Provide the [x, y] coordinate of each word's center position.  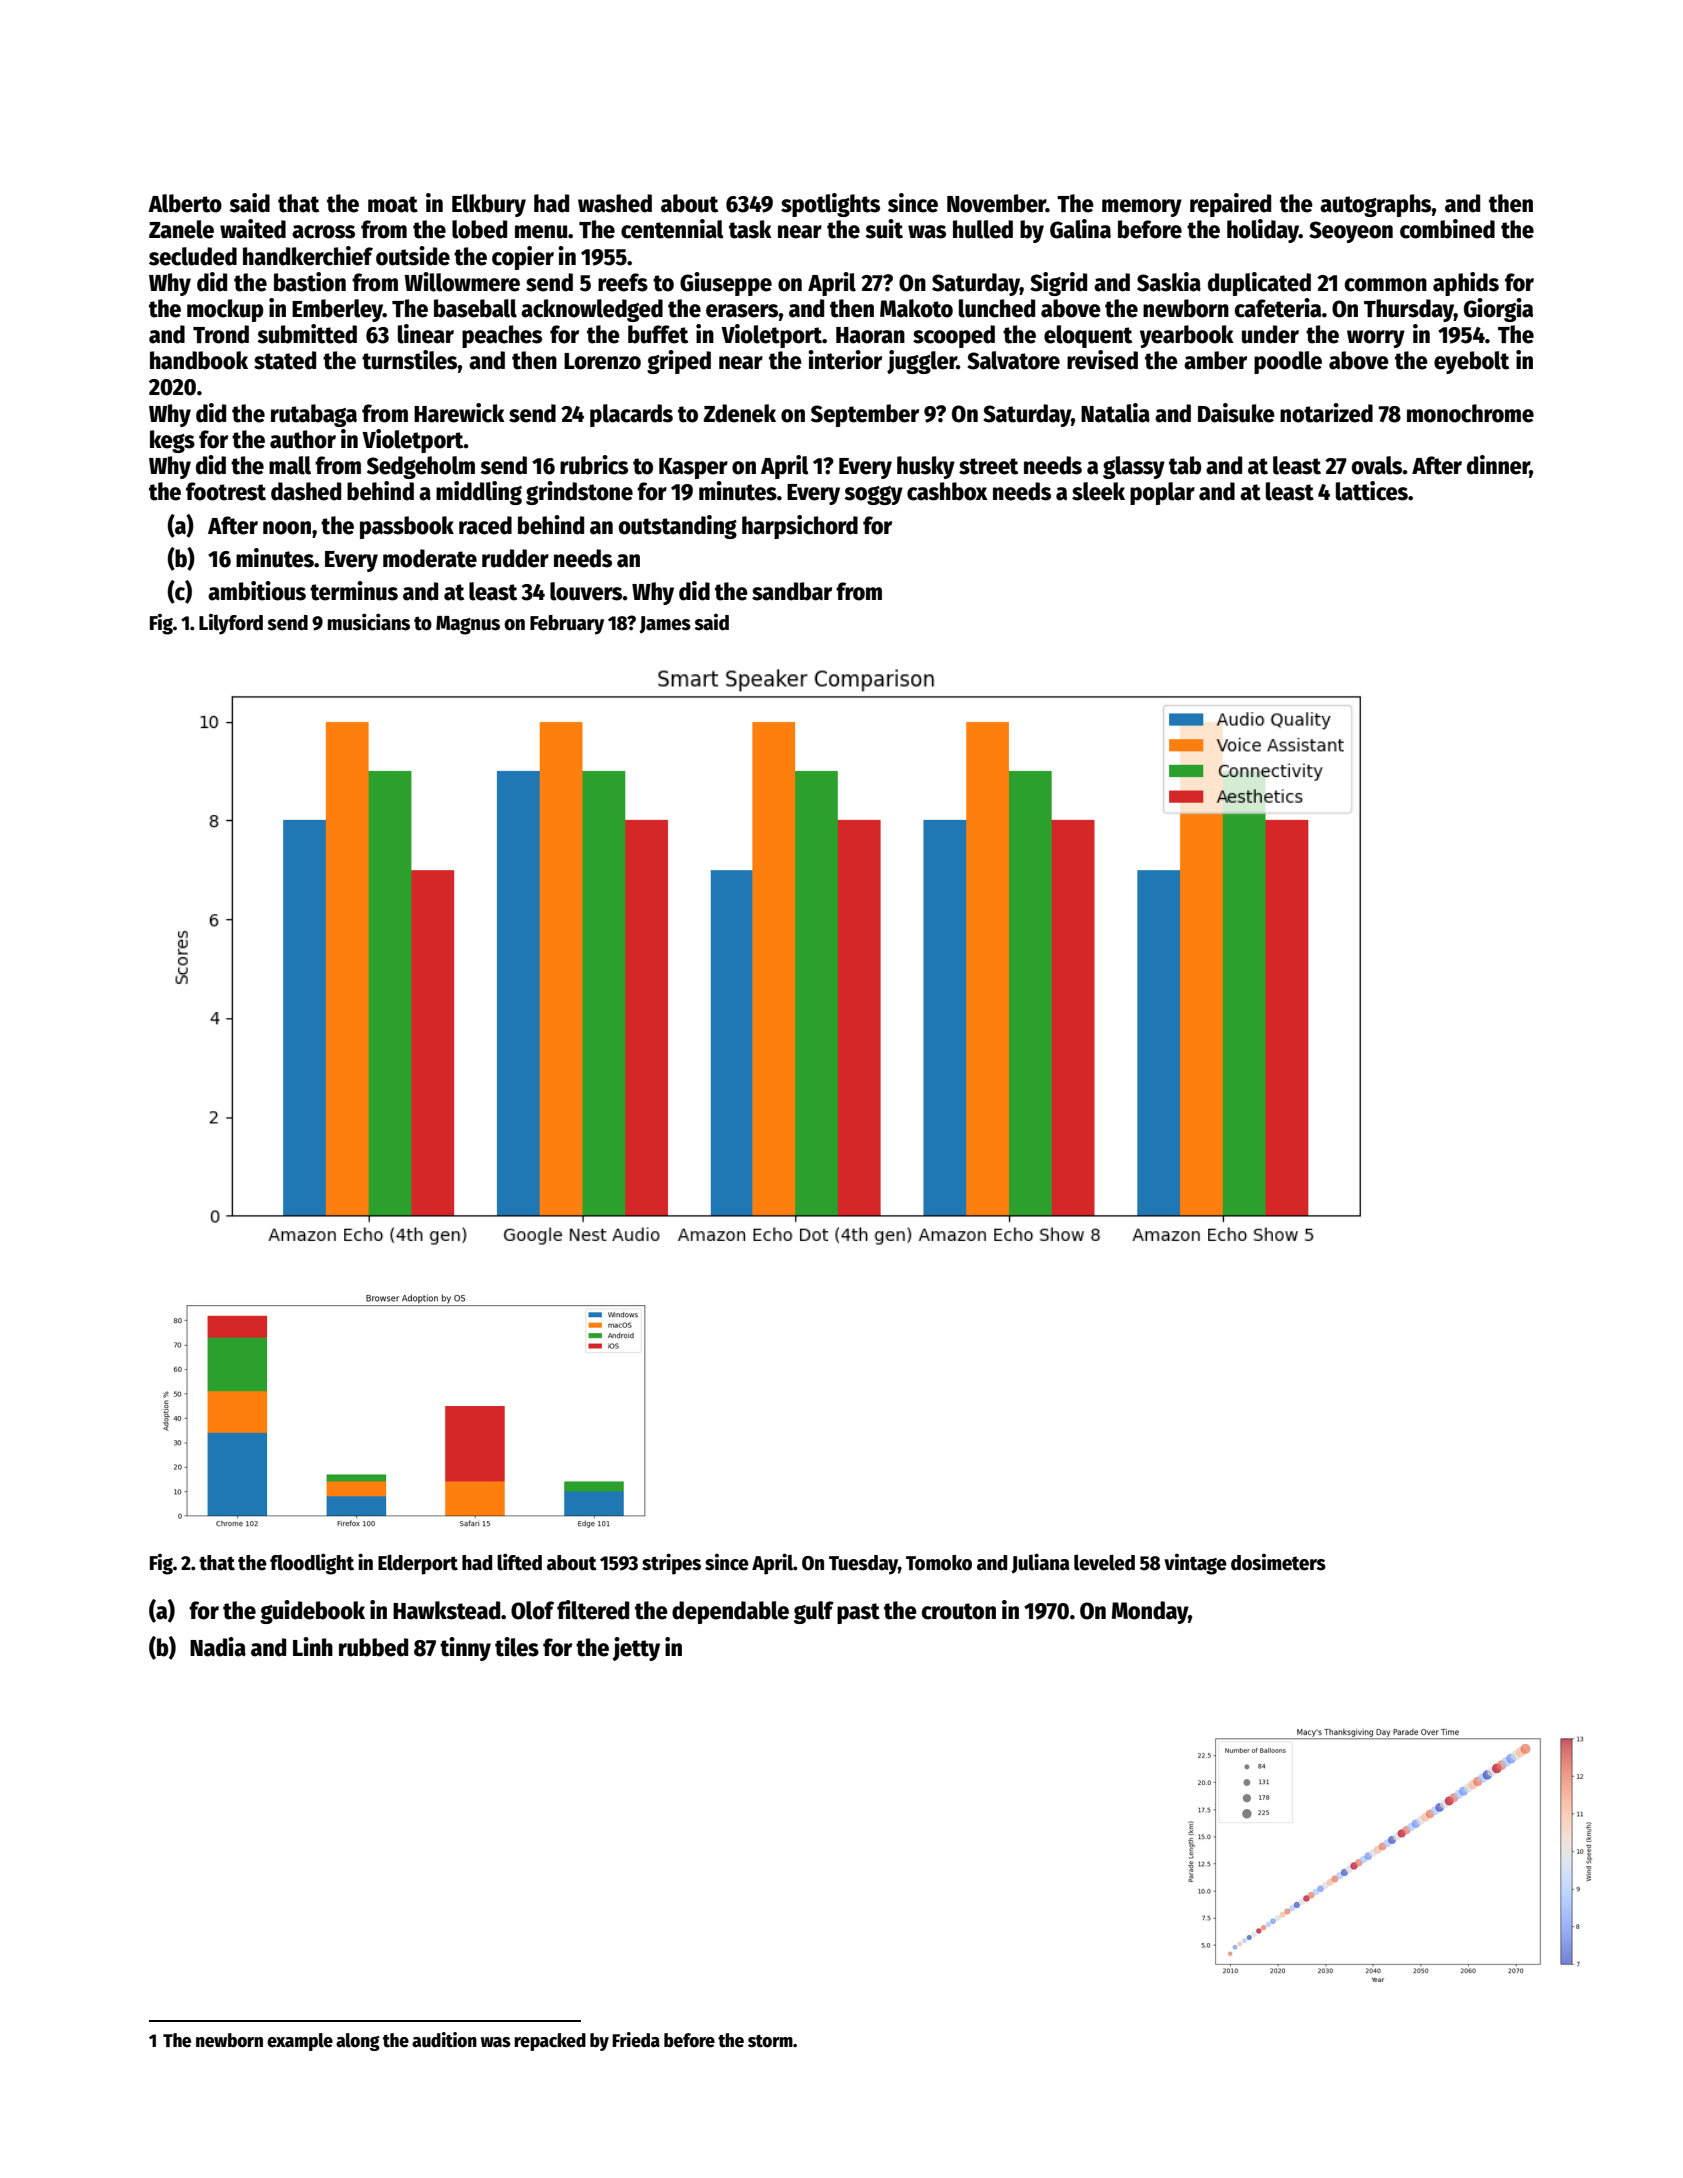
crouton [959, 1611]
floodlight [312, 1564]
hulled [983, 229]
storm [770, 2041]
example [300, 2042]
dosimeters [1278, 1562]
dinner [1498, 466]
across [323, 232]
